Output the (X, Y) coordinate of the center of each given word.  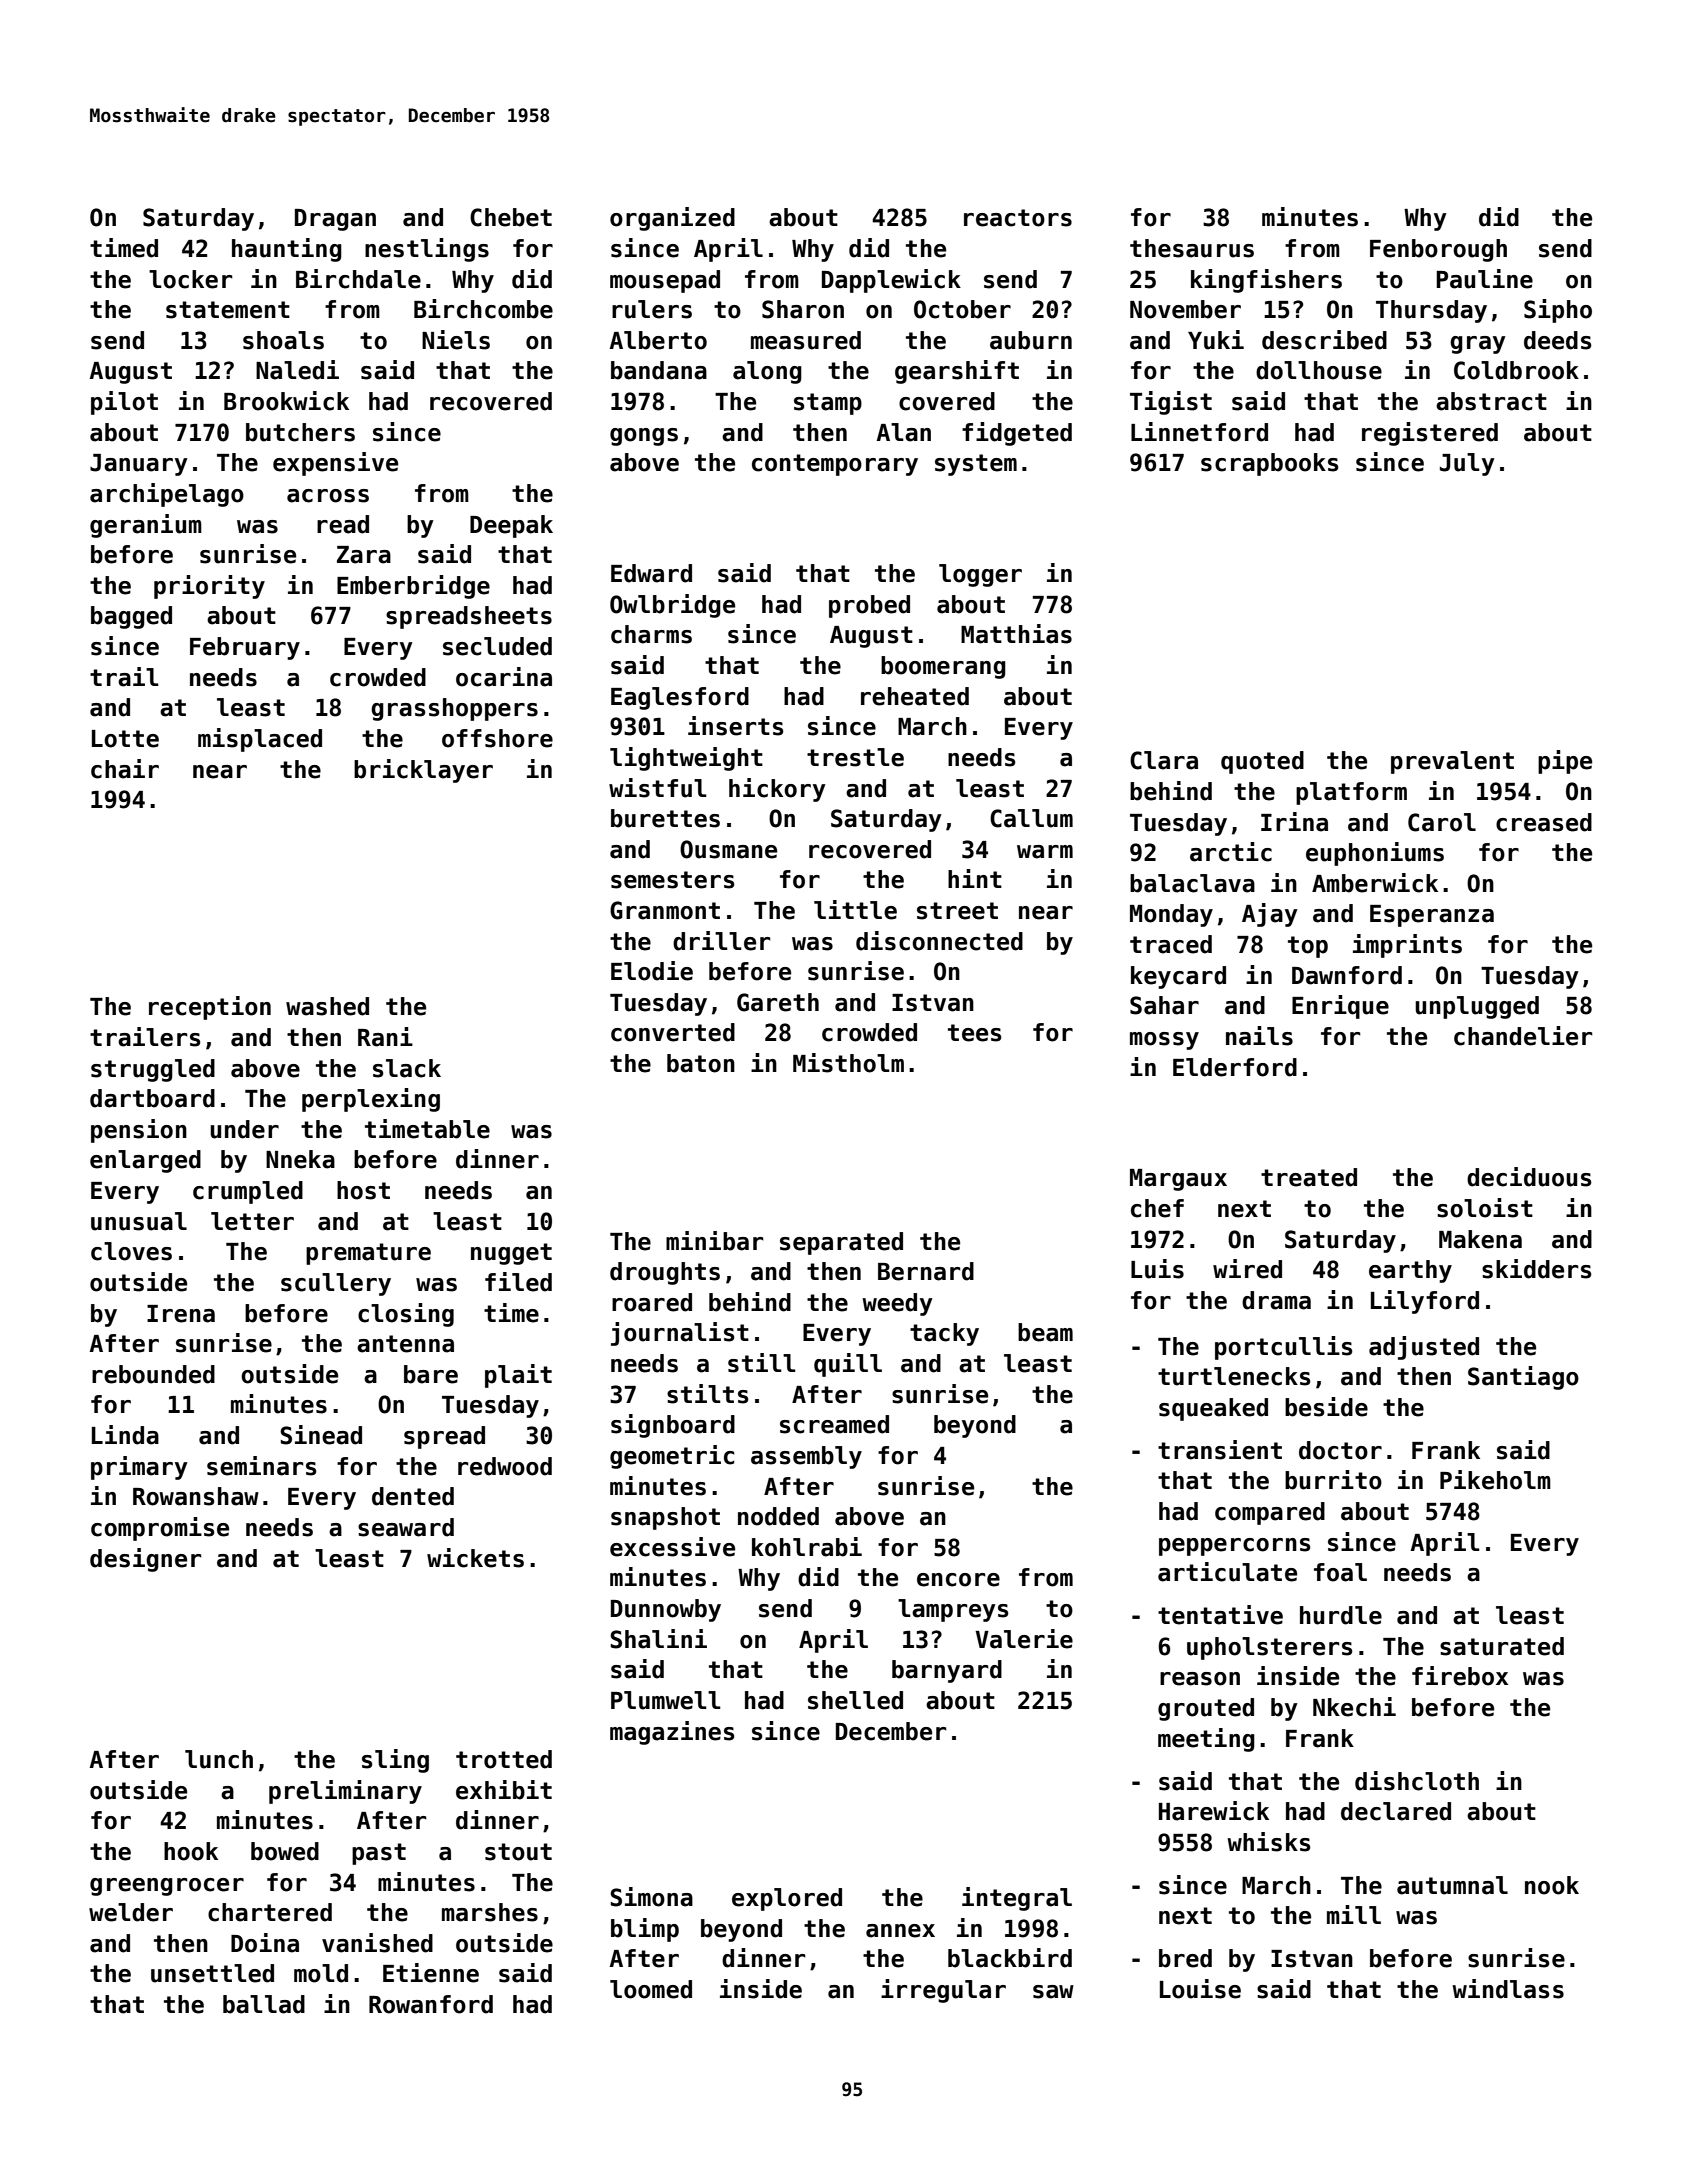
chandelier (1523, 1036)
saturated (1502, 1646)
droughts (665, 1273)
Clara (1164, 760)
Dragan (335, 220)
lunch (219, 1759)
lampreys (953, 1610)
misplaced (260, 740)
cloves (131, 1251)
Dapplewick (891, 281)
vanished (377, 1943)
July (1467, 464)
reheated (915, 696)
